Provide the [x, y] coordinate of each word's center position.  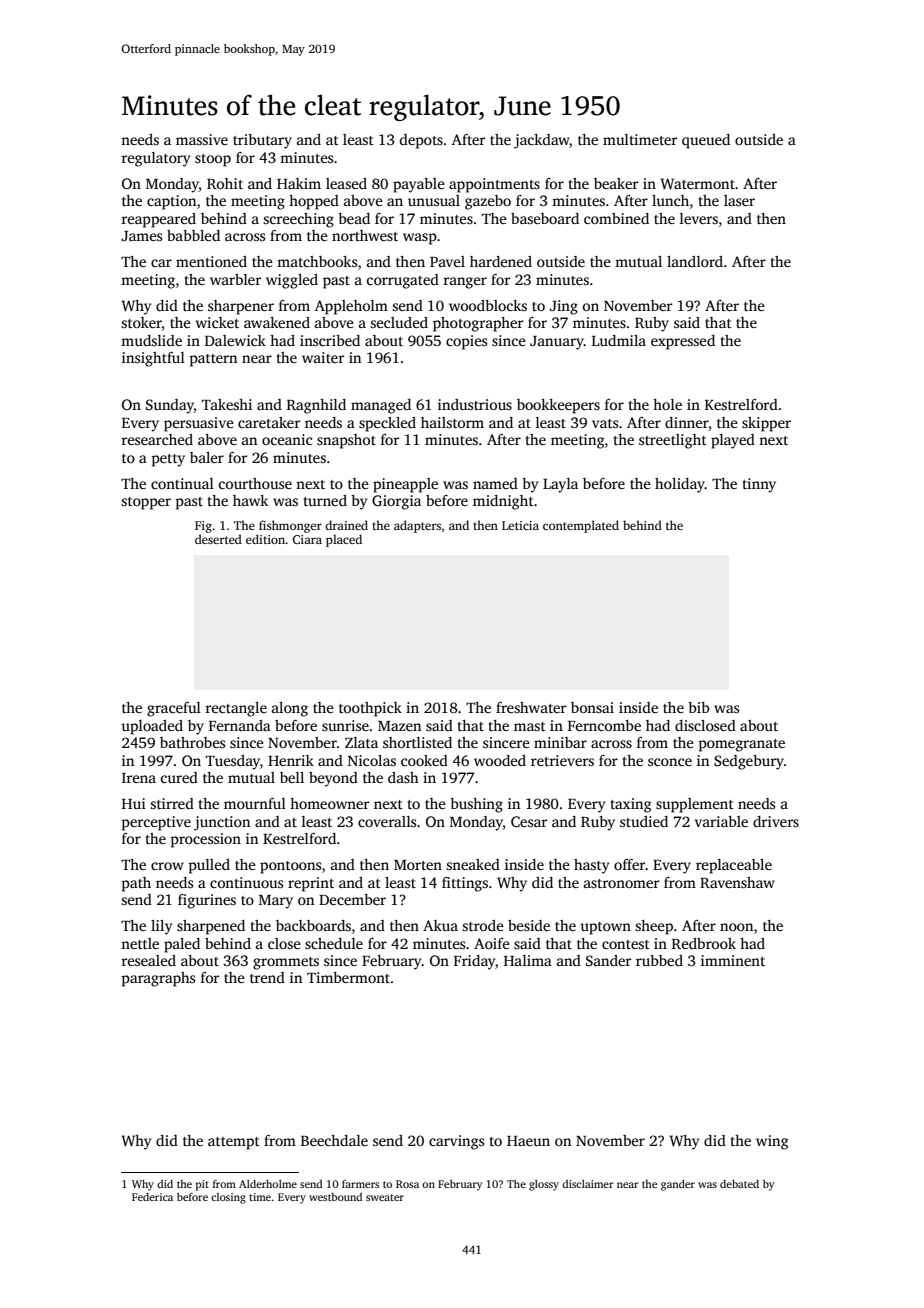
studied [644, 821]
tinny [759, 485]
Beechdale [334, 1140]
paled [182, 945]
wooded [500, 760]
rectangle [236, 709]
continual [182, 483]
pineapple [405, 485]
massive [202, 139]
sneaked [473, 864]
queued [706, 141]
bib [699, 707]
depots [421, 141]
